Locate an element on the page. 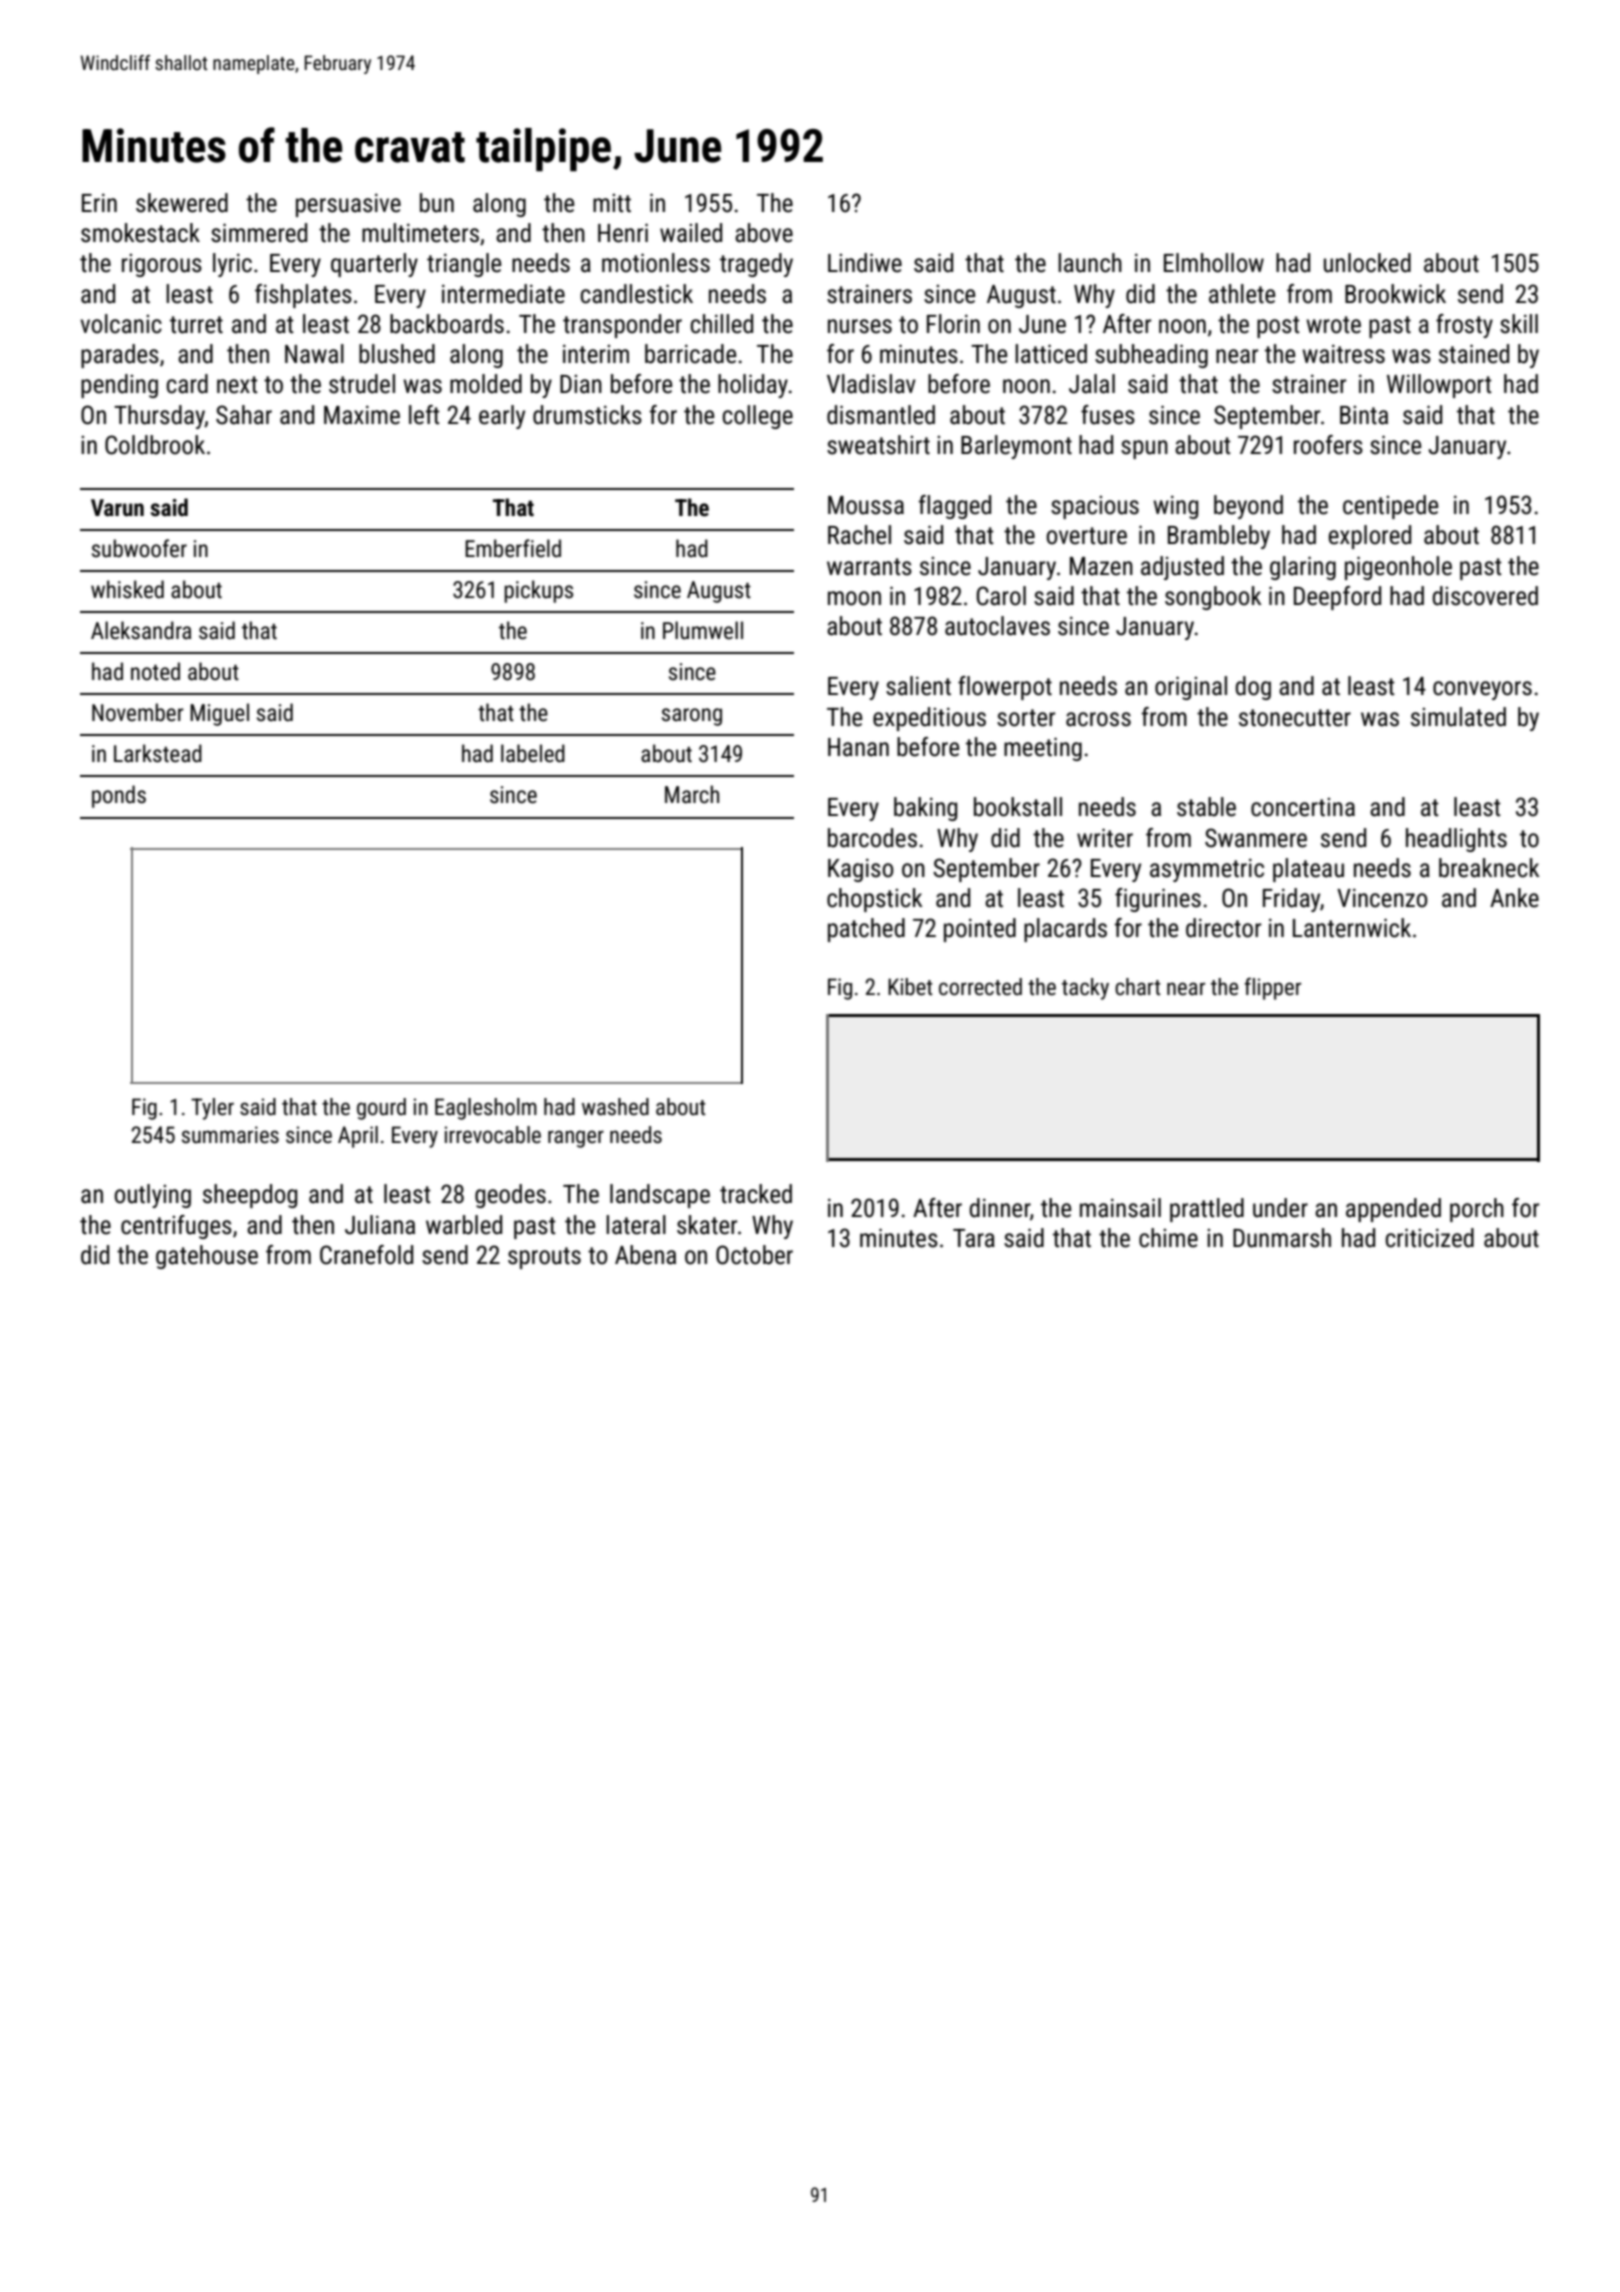 This document has width=1620, height=2292. October is located at coordinates (754, 1255).
